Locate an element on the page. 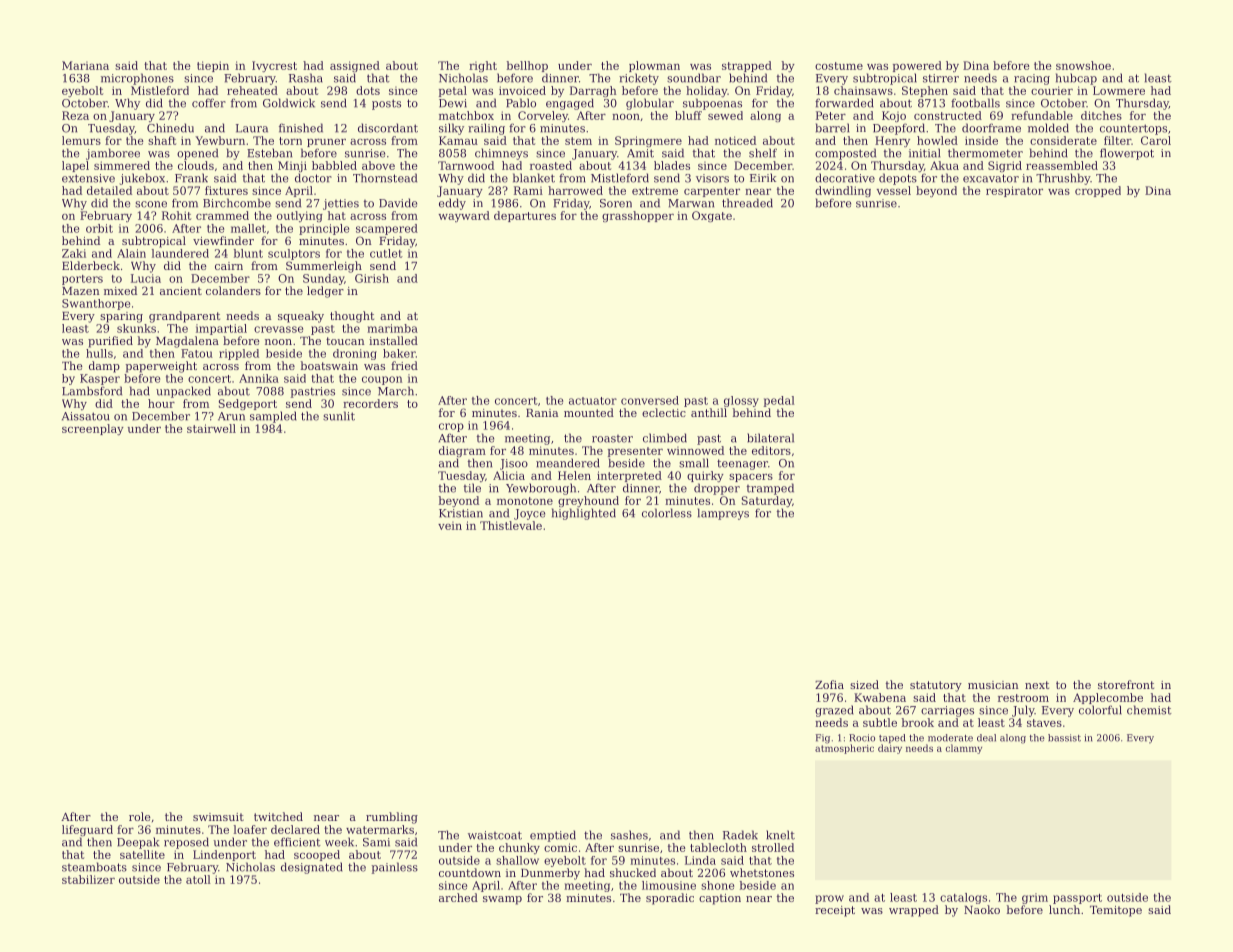  colorless is located at coordinates (667, 513).
